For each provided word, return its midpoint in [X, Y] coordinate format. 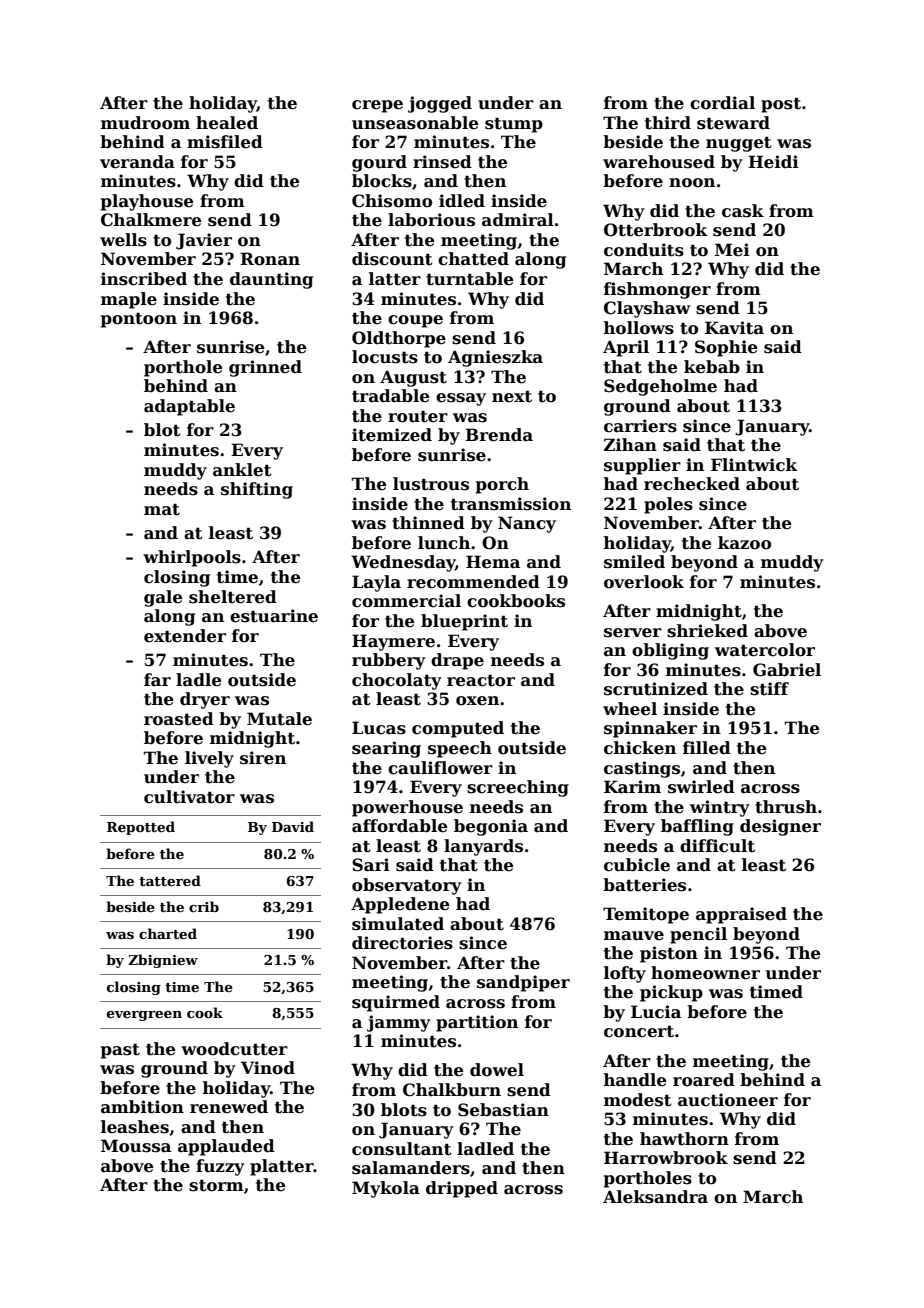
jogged [440, 104]
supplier [642, 466]
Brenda [499, 435]
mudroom [145, 123]
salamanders [411, 1168]
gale [163, 598]
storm [216, 1185]
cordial [722, 103]
